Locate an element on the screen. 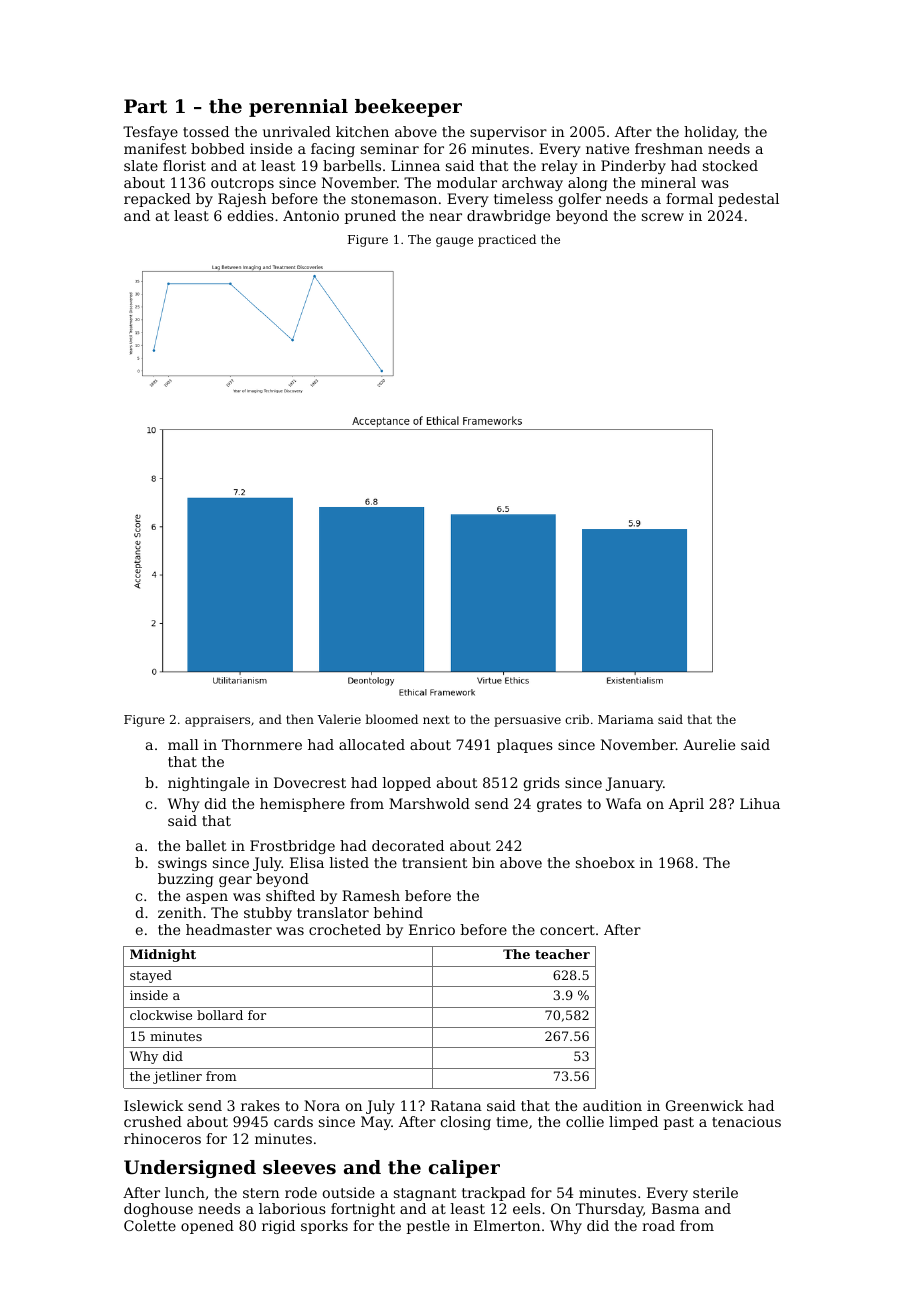 This screenshot has height=1316, width=908. repacked is located at coordinates (157, 200).
